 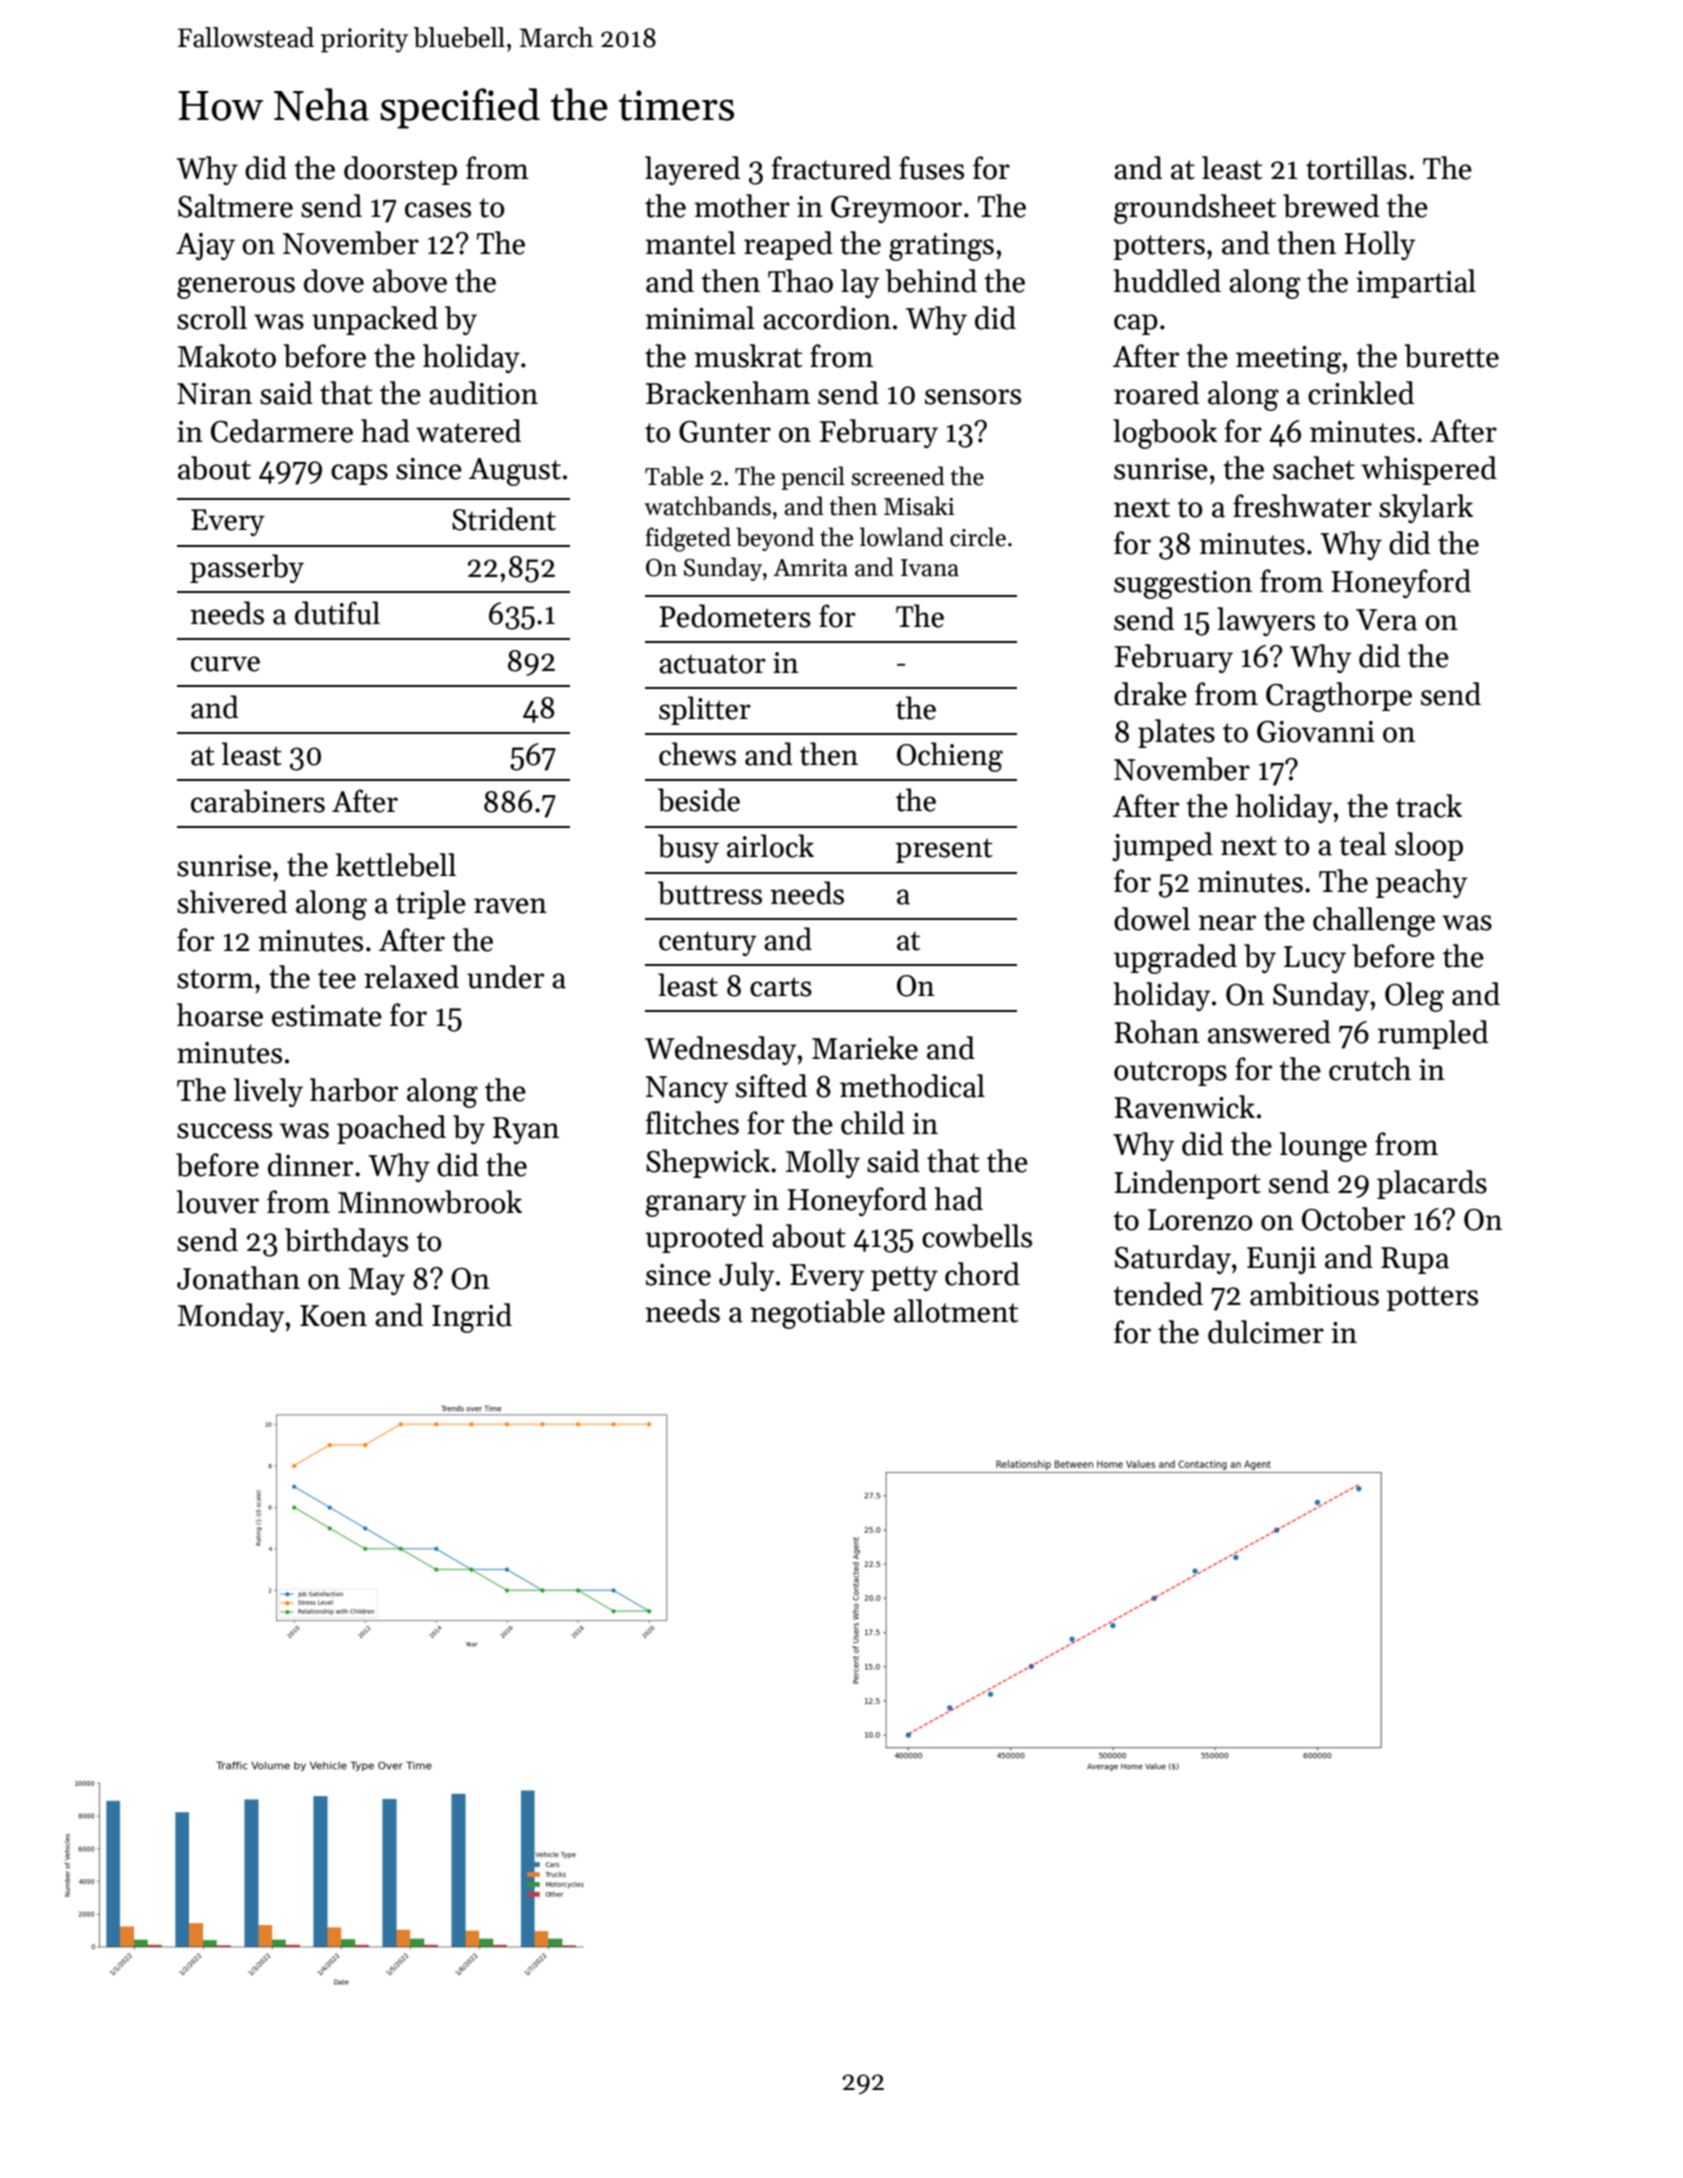 What do you see at coordinates (258, 801) in the screenshot?
I see `carabiners` at bounding box center [258, 801].
